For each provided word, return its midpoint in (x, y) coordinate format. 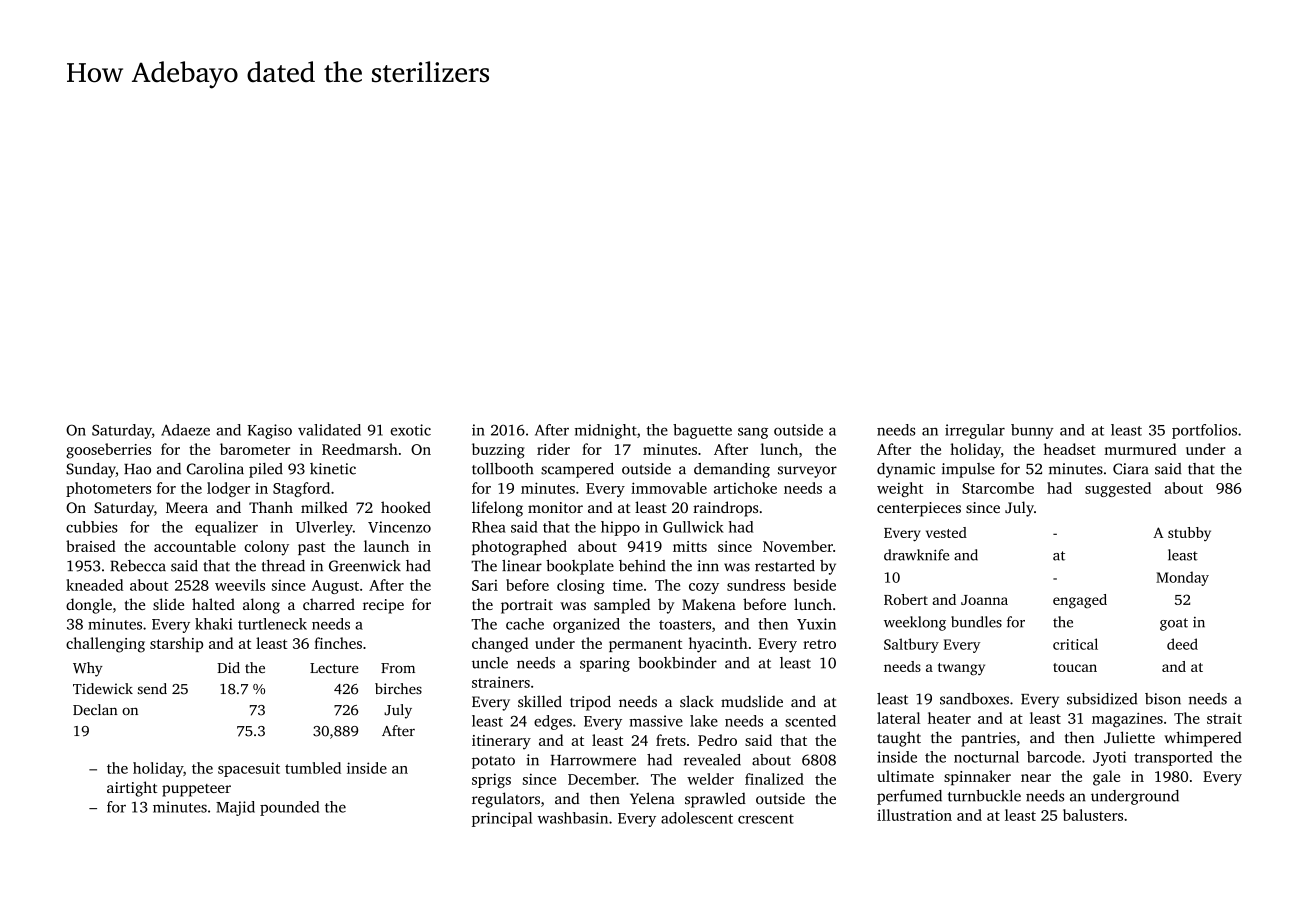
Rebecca (138, 566)
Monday (1182, 578)
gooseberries (108, 451)
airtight (132, 789)
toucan (1075, 667)
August (335, 587)
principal (502, 819)
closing (581, 586)
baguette (702, 431)
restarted (785, 566)
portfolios (1204, 431)
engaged (1080, 601)
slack (697, 701)
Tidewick (103, 688)
